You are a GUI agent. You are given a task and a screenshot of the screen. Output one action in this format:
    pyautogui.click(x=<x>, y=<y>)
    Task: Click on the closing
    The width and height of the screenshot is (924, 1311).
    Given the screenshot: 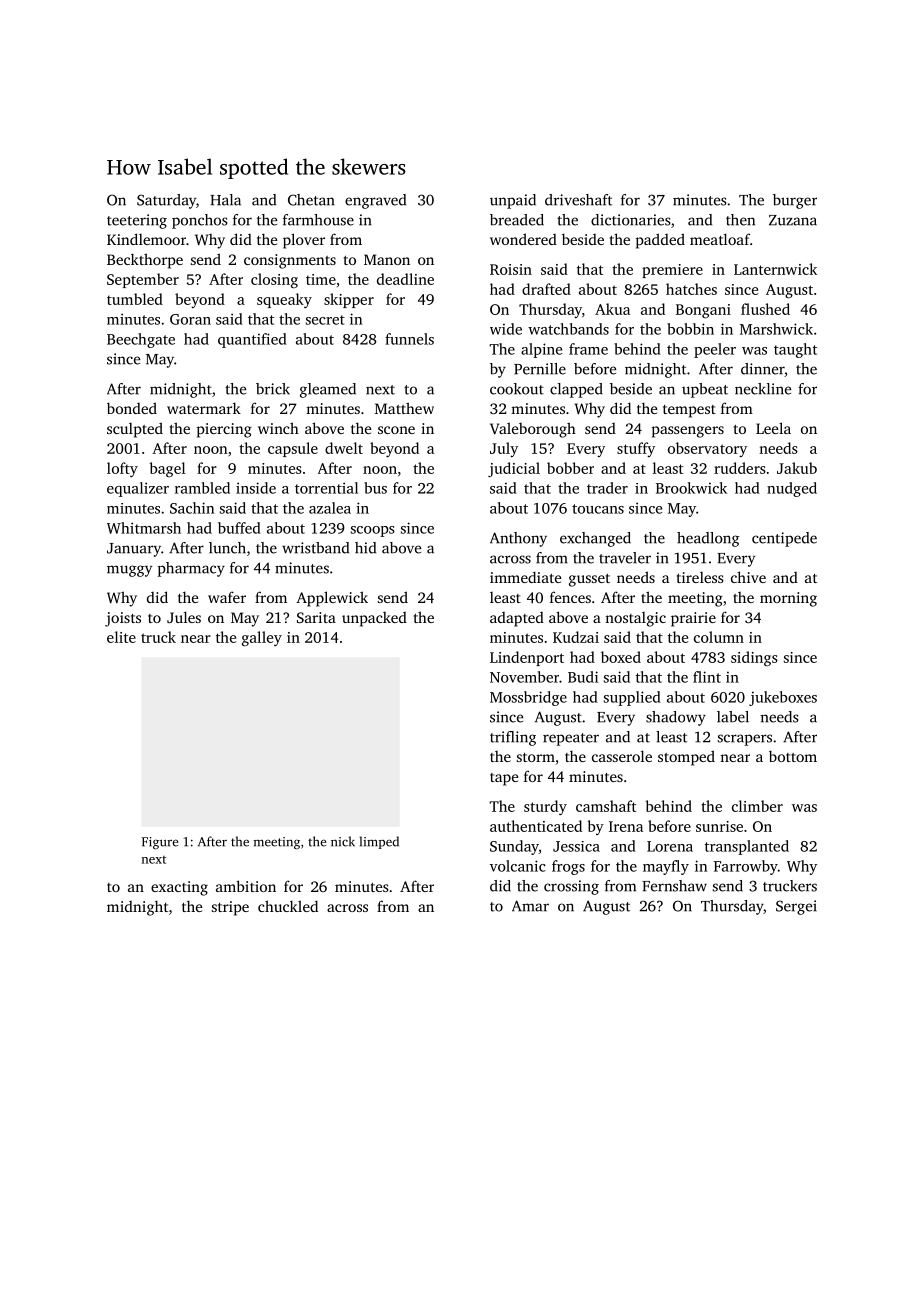 What is the action you would take?
    pyautogui.click(x=274, y=280)
